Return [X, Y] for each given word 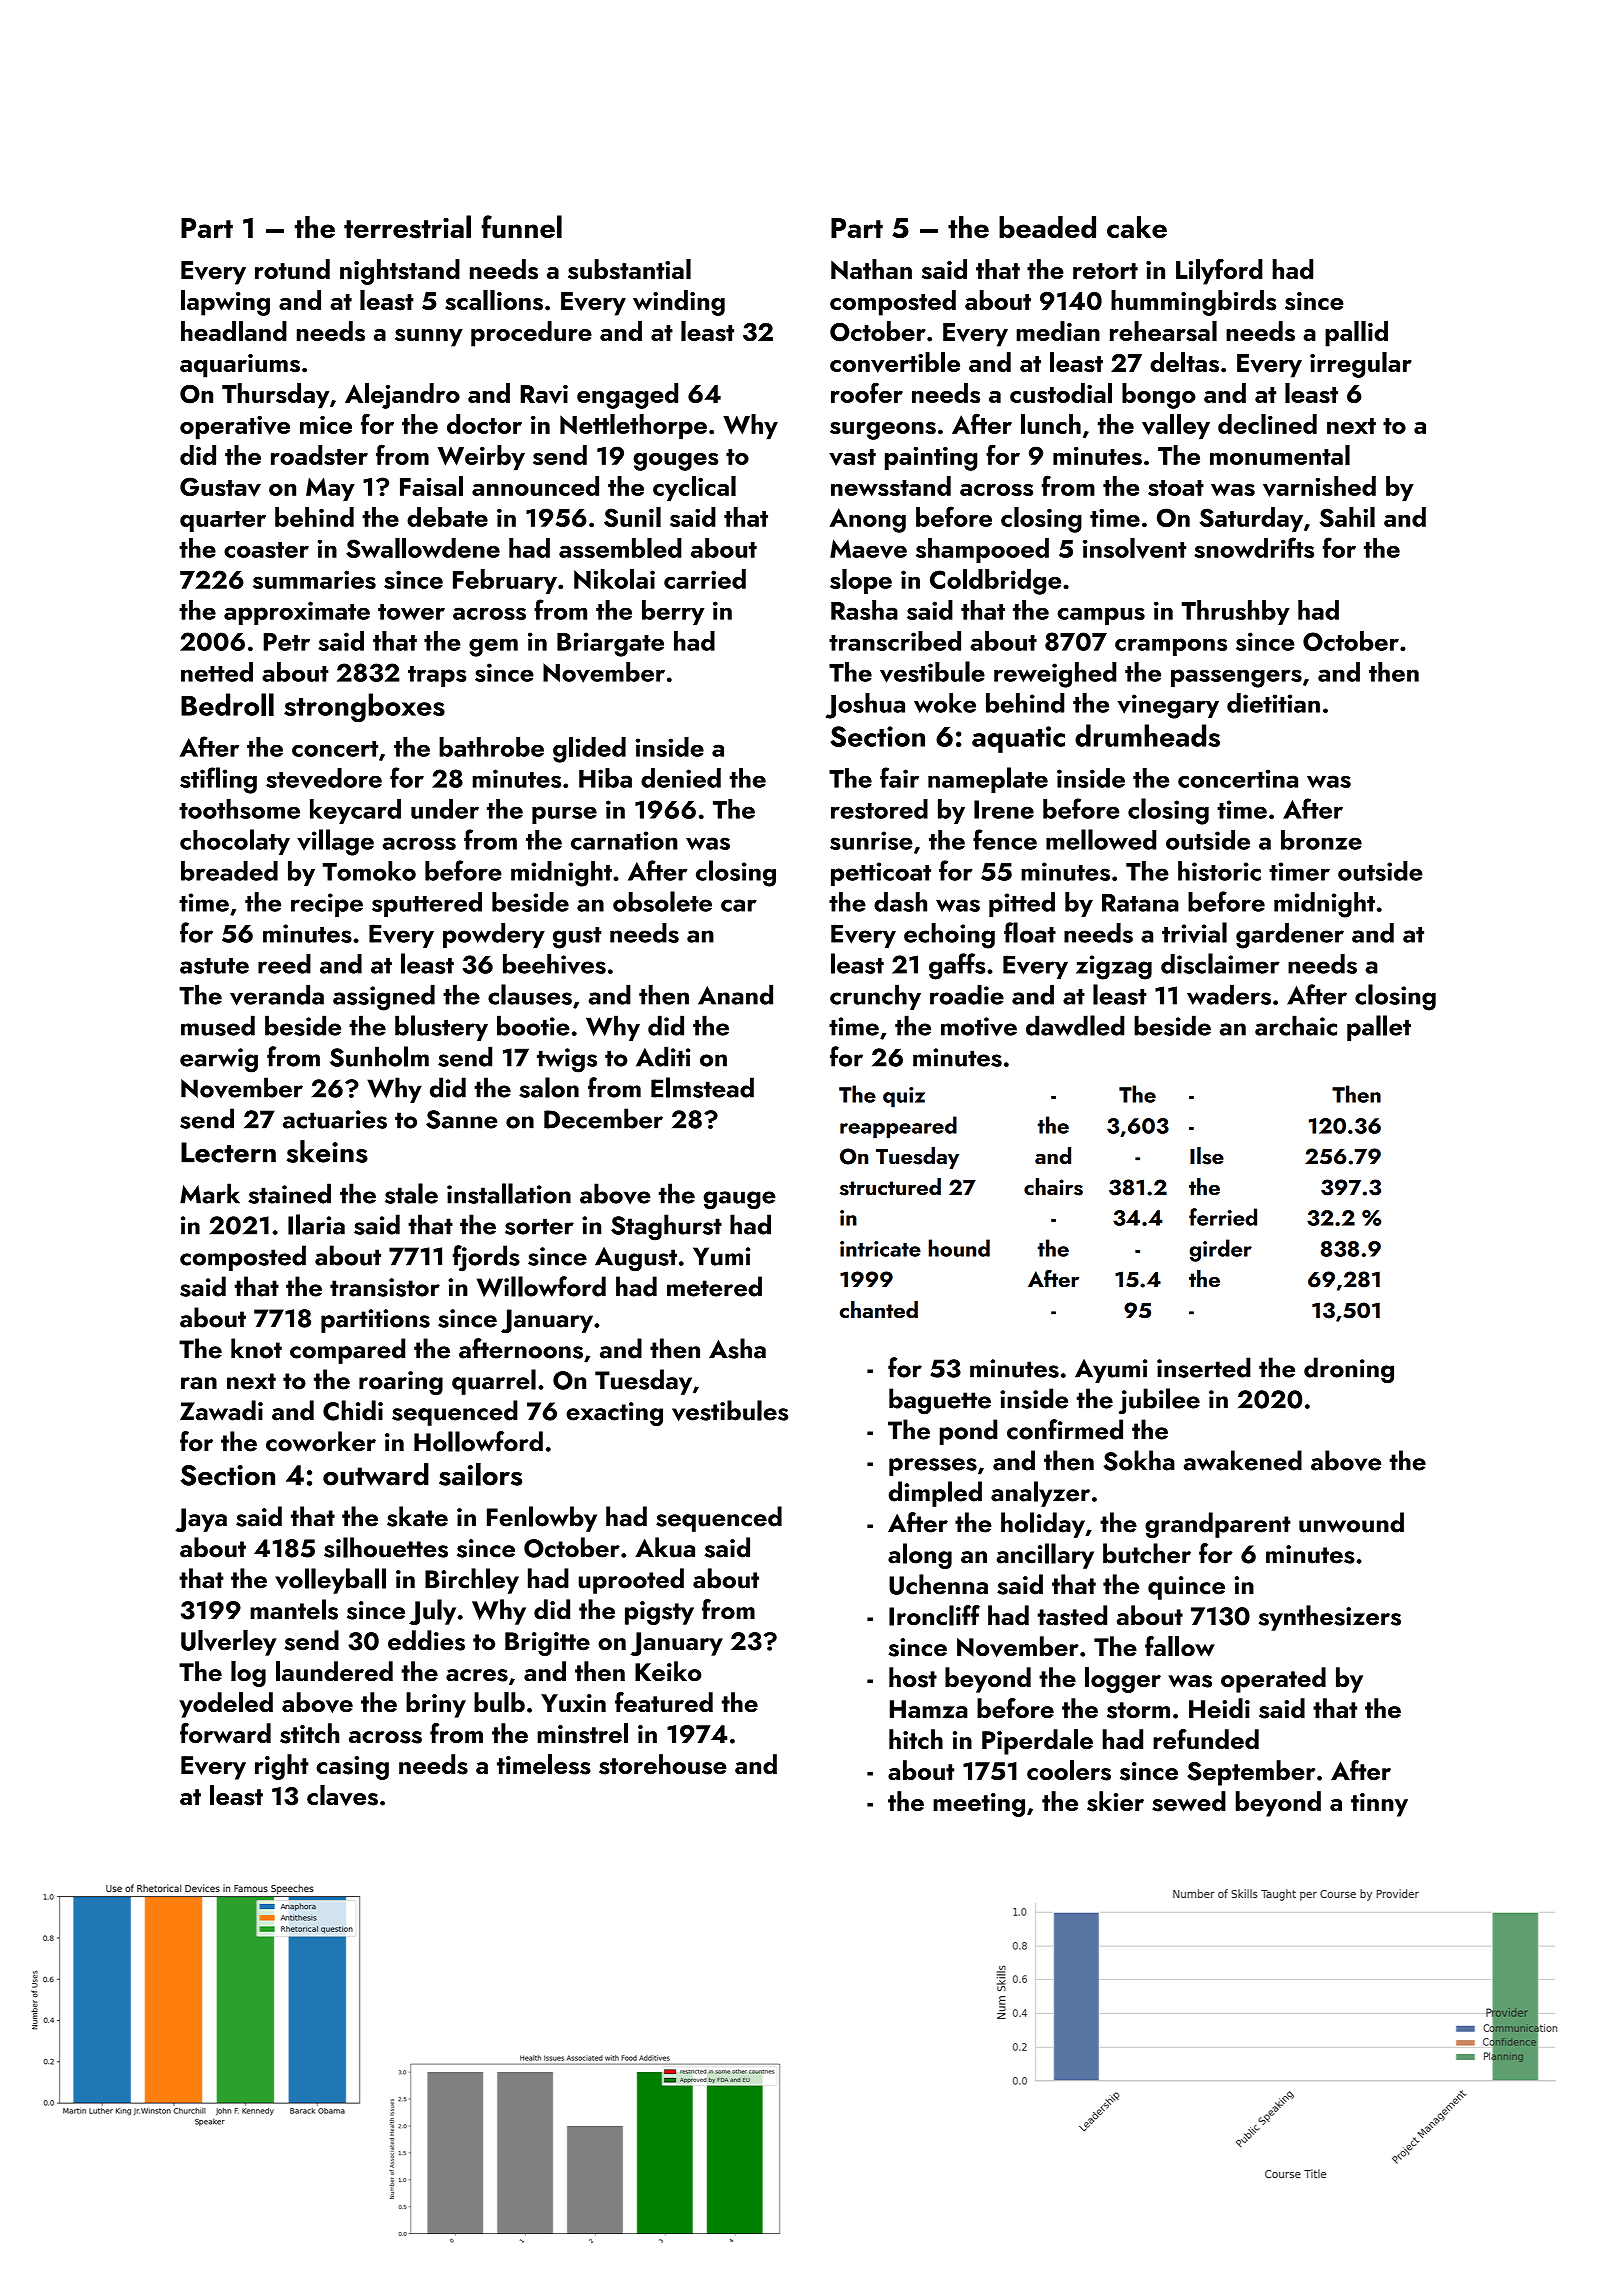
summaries [314, 579]
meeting [979, 1805]
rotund [292, 269]
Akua [665, 1547]
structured [890, 1187]
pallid [1356, 334]
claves [342, 1795]
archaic [1296, 1025]
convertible [895, 362]
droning [1349, 1370]
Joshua [865, 706]
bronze [1321, 840]
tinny [1379, 1805]
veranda [277, 995]
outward [376, 1474]
